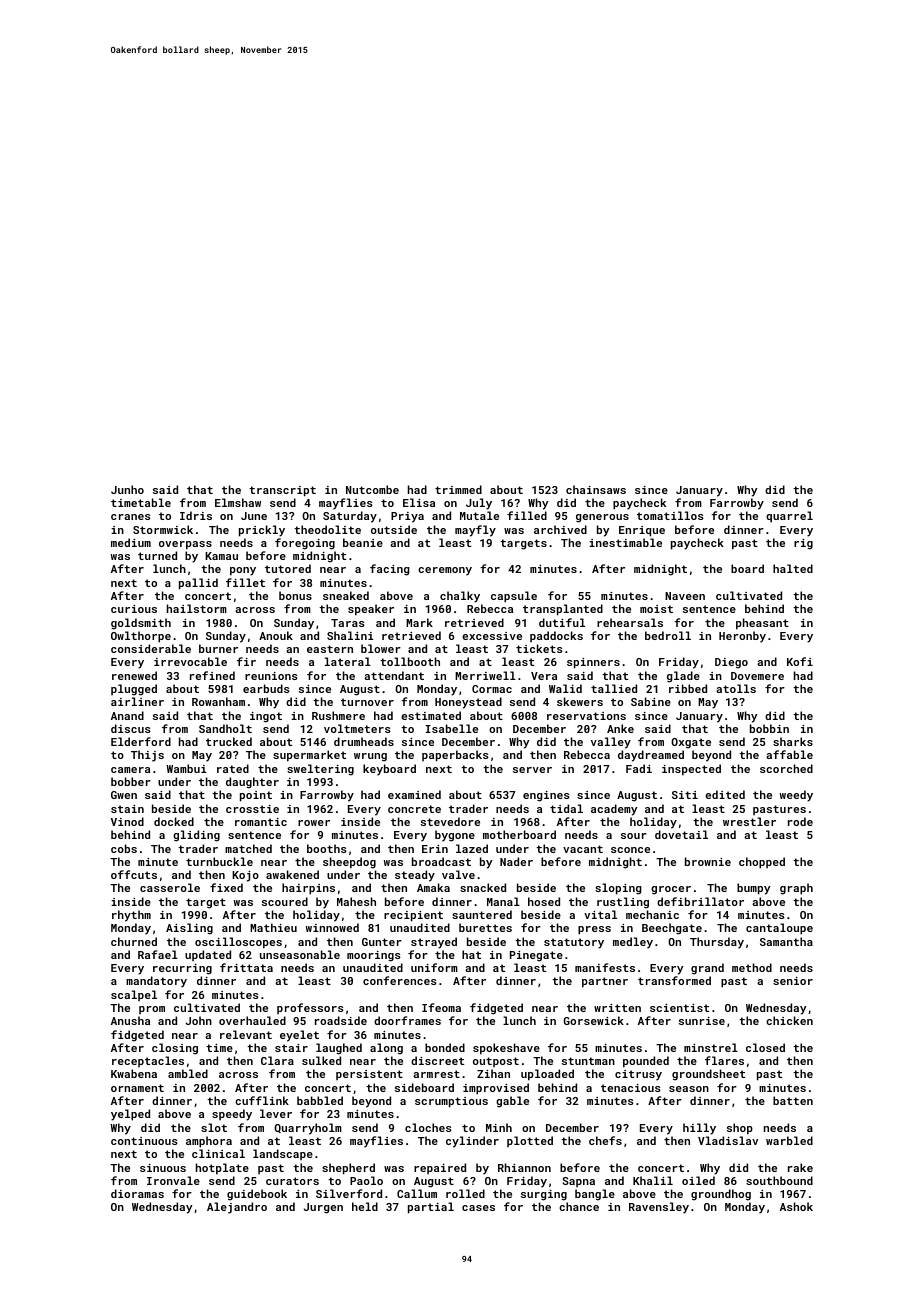 The width and height of the screenshot is (924, 1308). What do you see at coordinates (596, 489) in the screenshot?
I see `chainsaws` at bounding box center [596, 489].
